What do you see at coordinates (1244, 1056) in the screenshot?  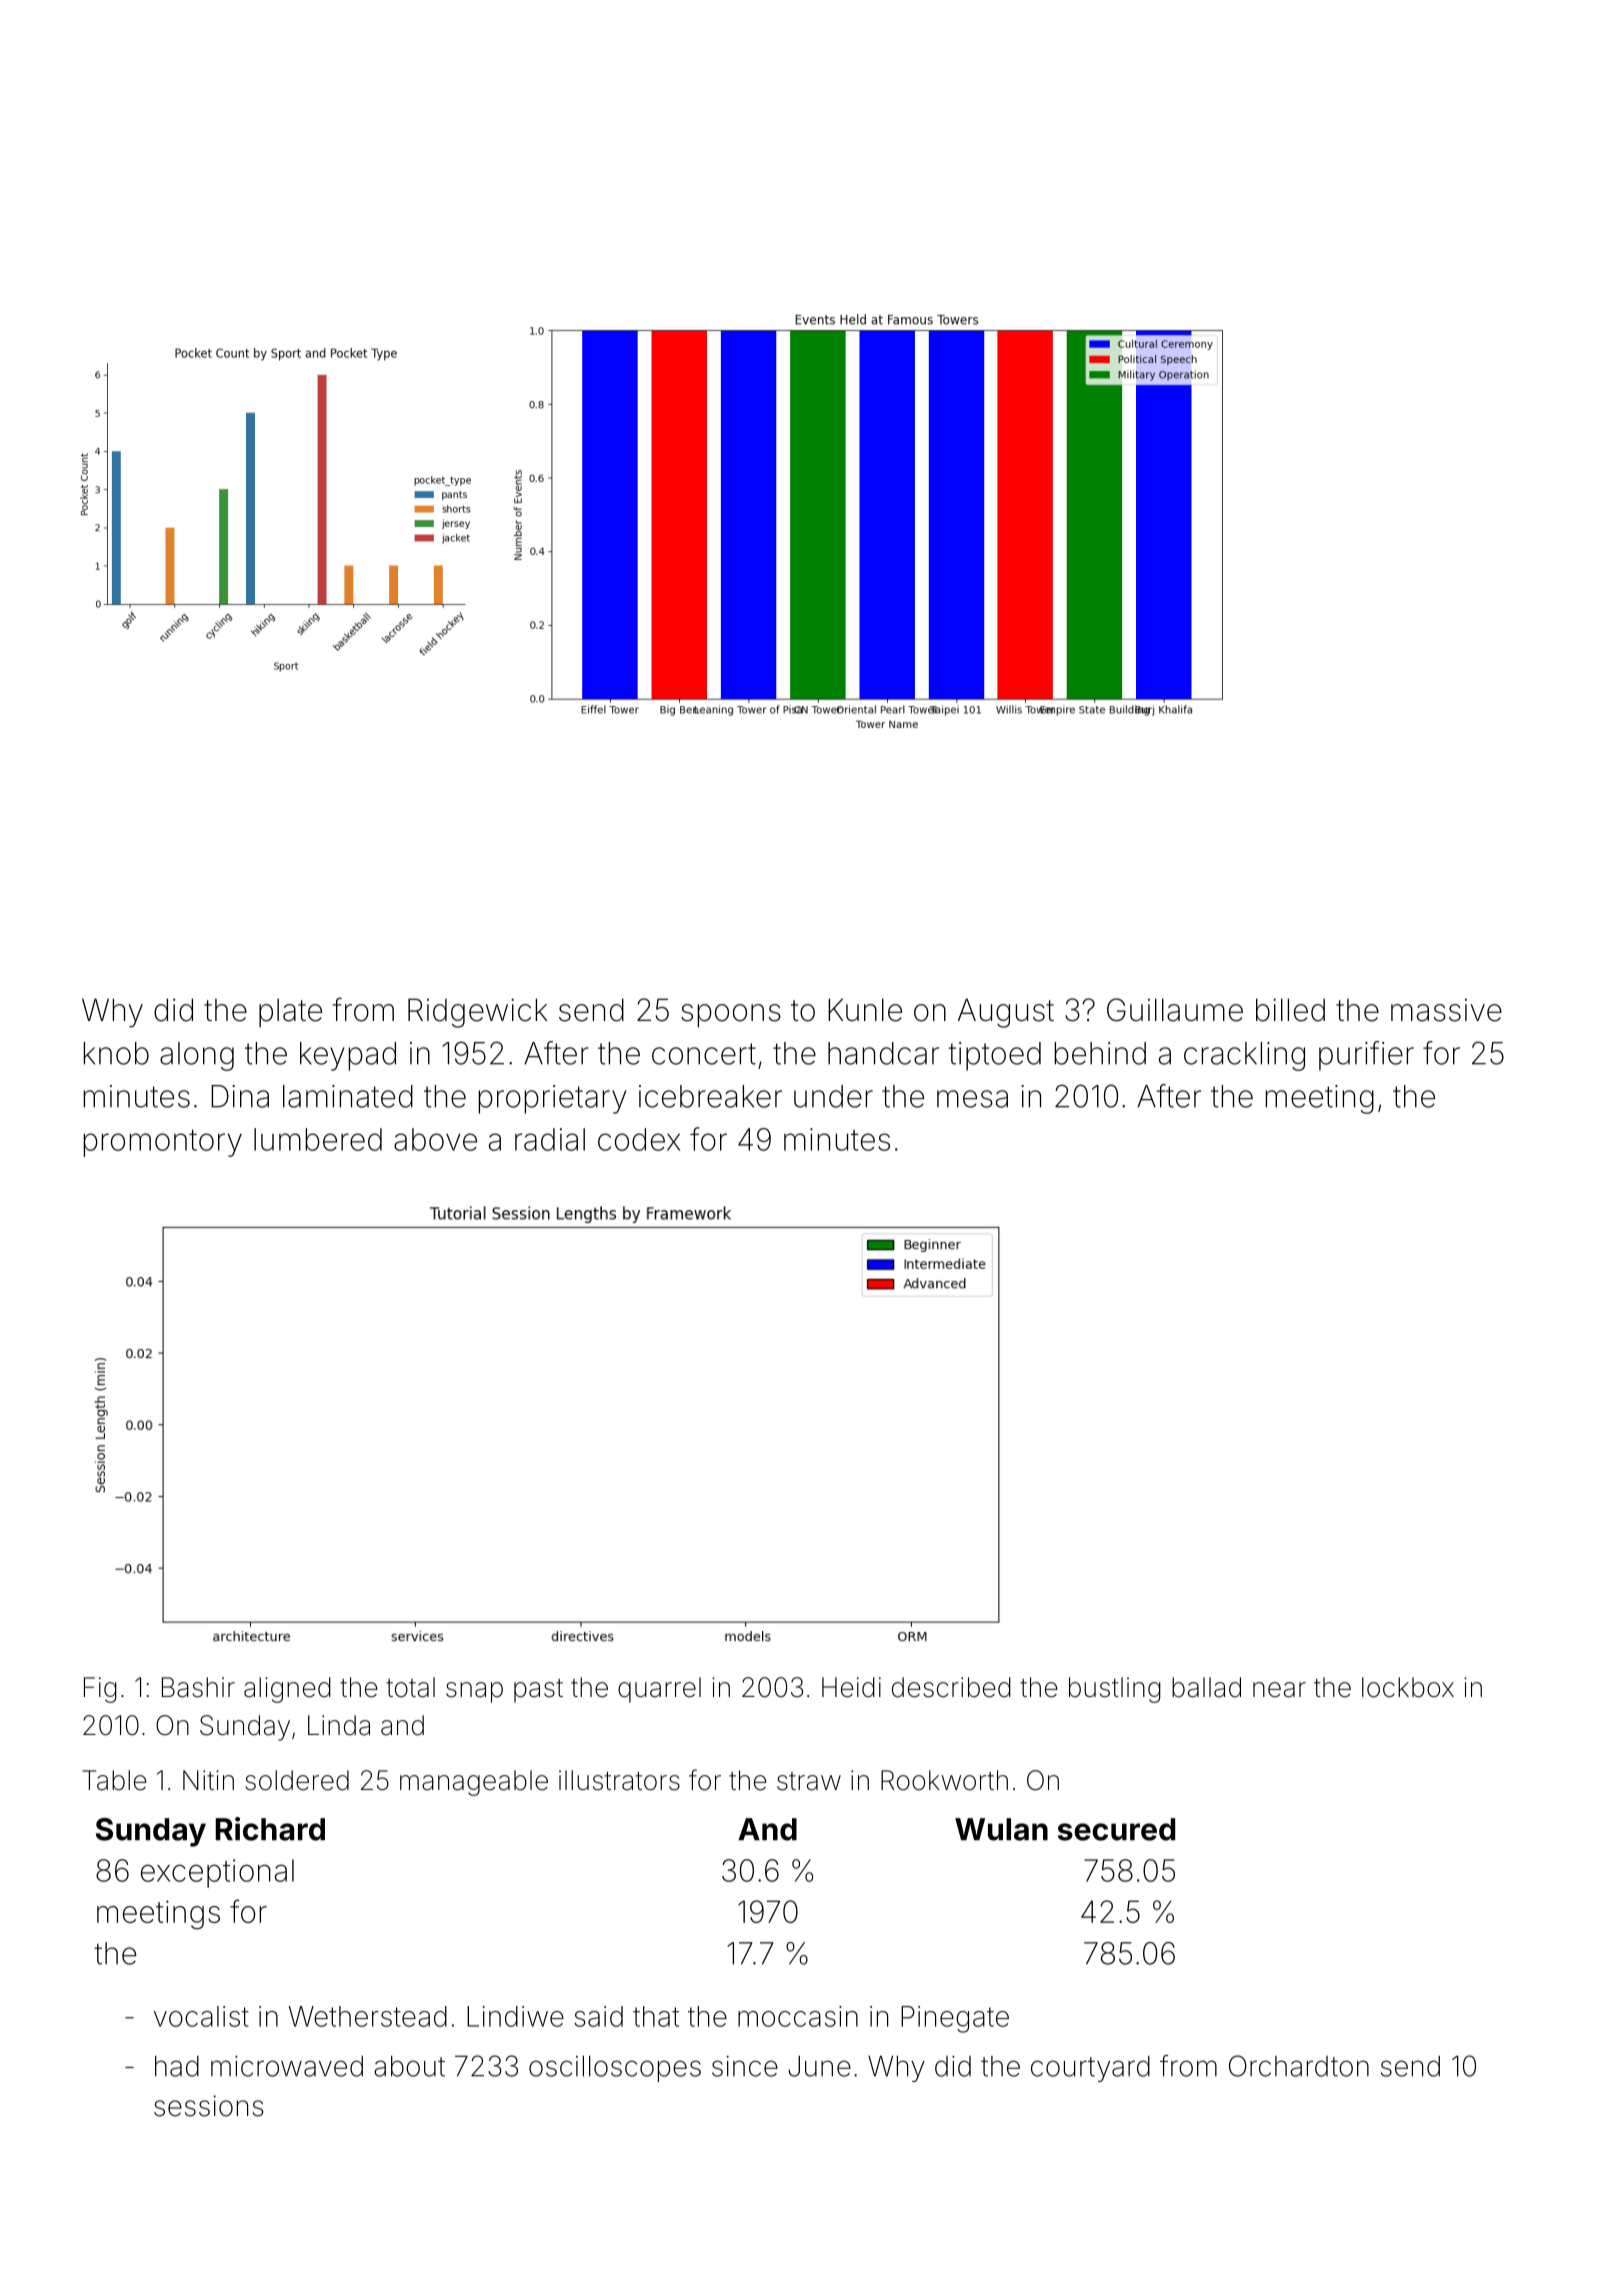 I see `crackling` at bounding box center [1244, 1056].
